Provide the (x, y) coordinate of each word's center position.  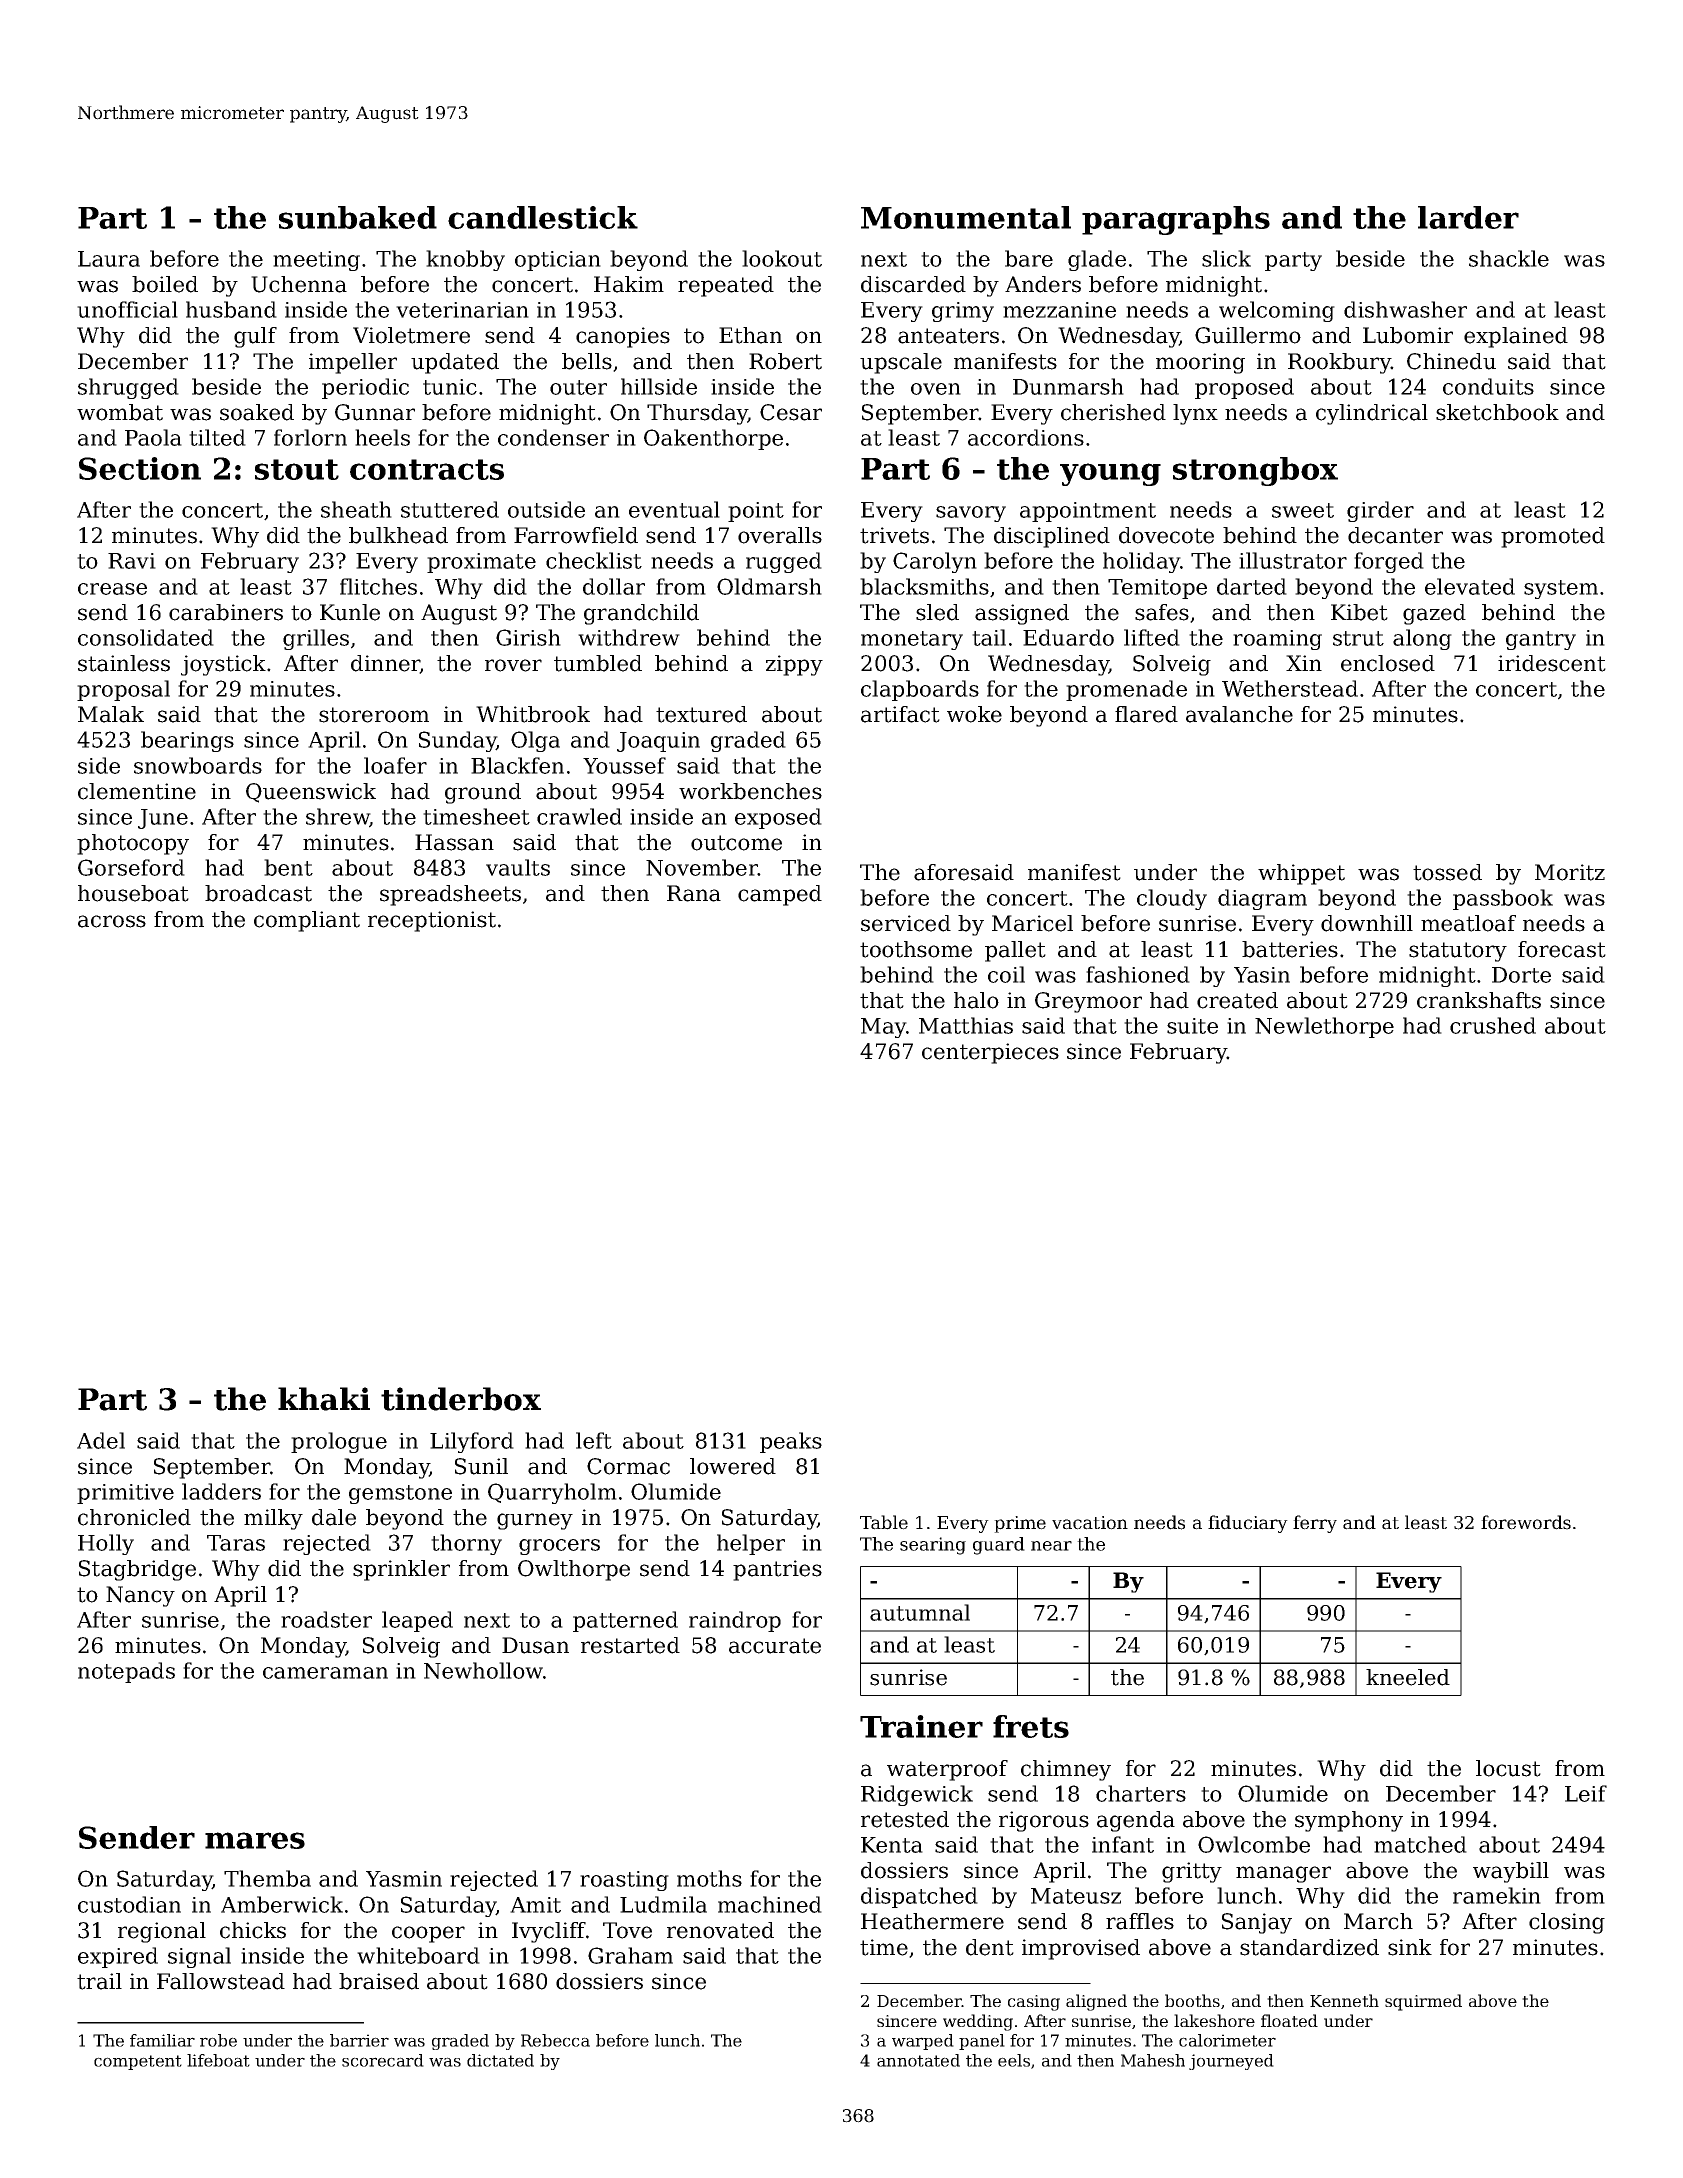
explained (1516, 337)
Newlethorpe (1324, 1027)
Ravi (132, 561)
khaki (324, 1399)
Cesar (791, 412)
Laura (109, 259)
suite (1192, 1026)
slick (1226, 258)
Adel (101, 1440)
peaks (791, 1442)
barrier (359, 2040)
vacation (1090, 1523)
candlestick (543, 217)
